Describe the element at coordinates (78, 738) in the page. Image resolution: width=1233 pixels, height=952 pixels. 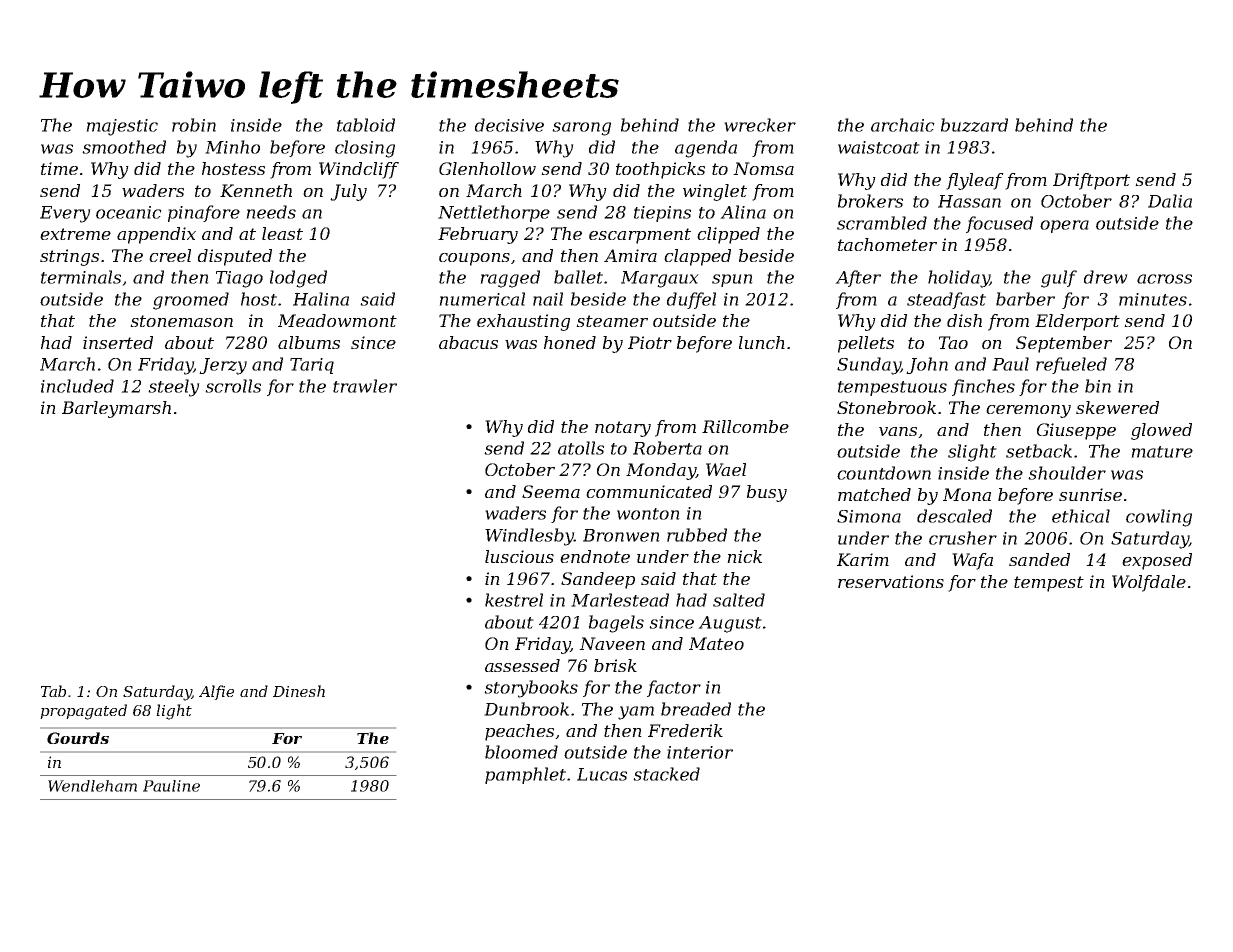
I see `Gourds` at that location.
